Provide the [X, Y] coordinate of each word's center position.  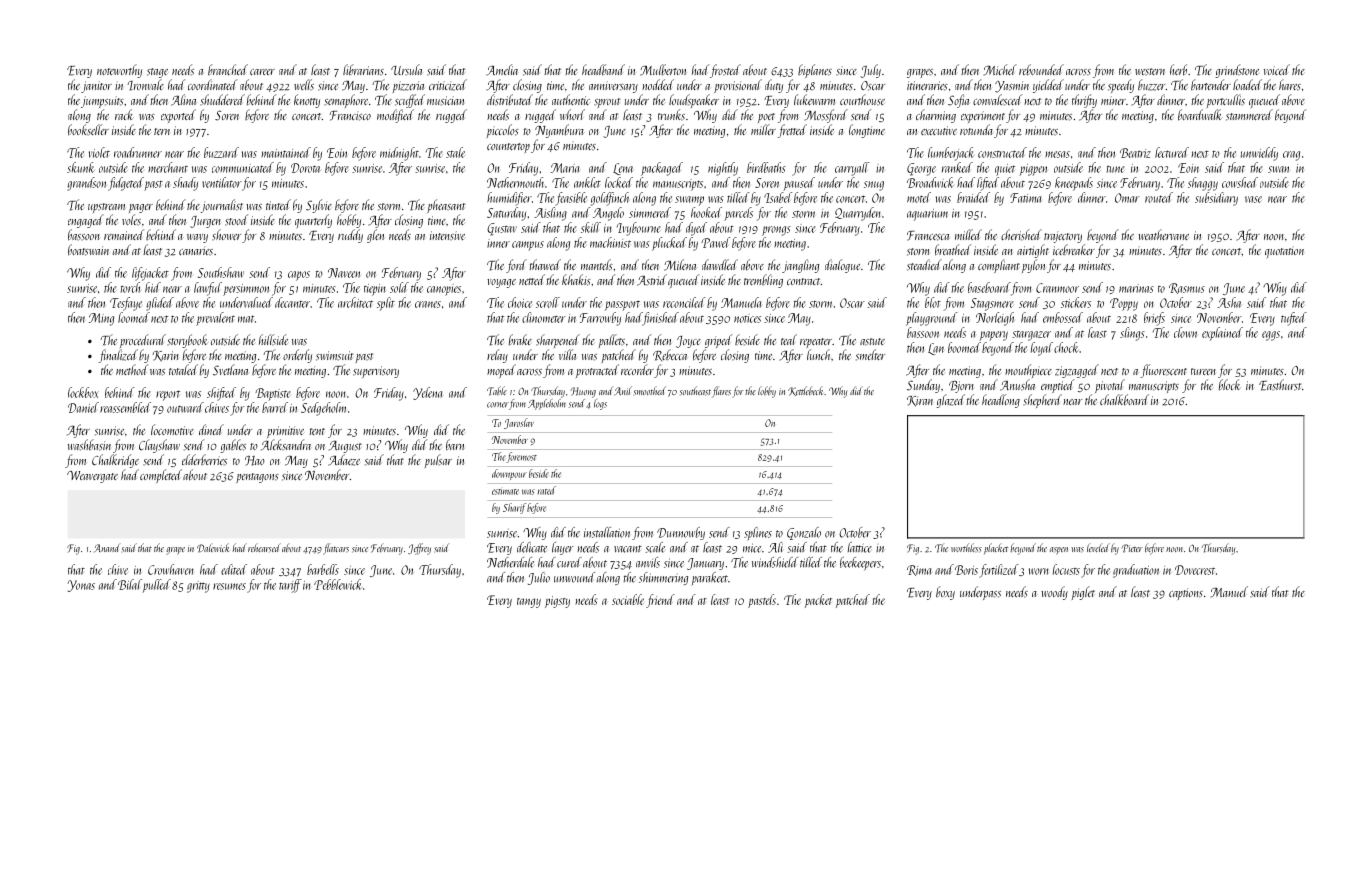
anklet [587, 182]
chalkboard [1124, 400]
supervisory [376, 372]
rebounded [1041, 70]
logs [600, 404]
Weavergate [92, 477]
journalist [221, 206]
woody [1054, 593]
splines [758, 534]
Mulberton [663, 70]
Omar [1127, 198]
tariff [290, 586]
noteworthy [119, 71]
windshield [775, 562]
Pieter [1132, 548]
